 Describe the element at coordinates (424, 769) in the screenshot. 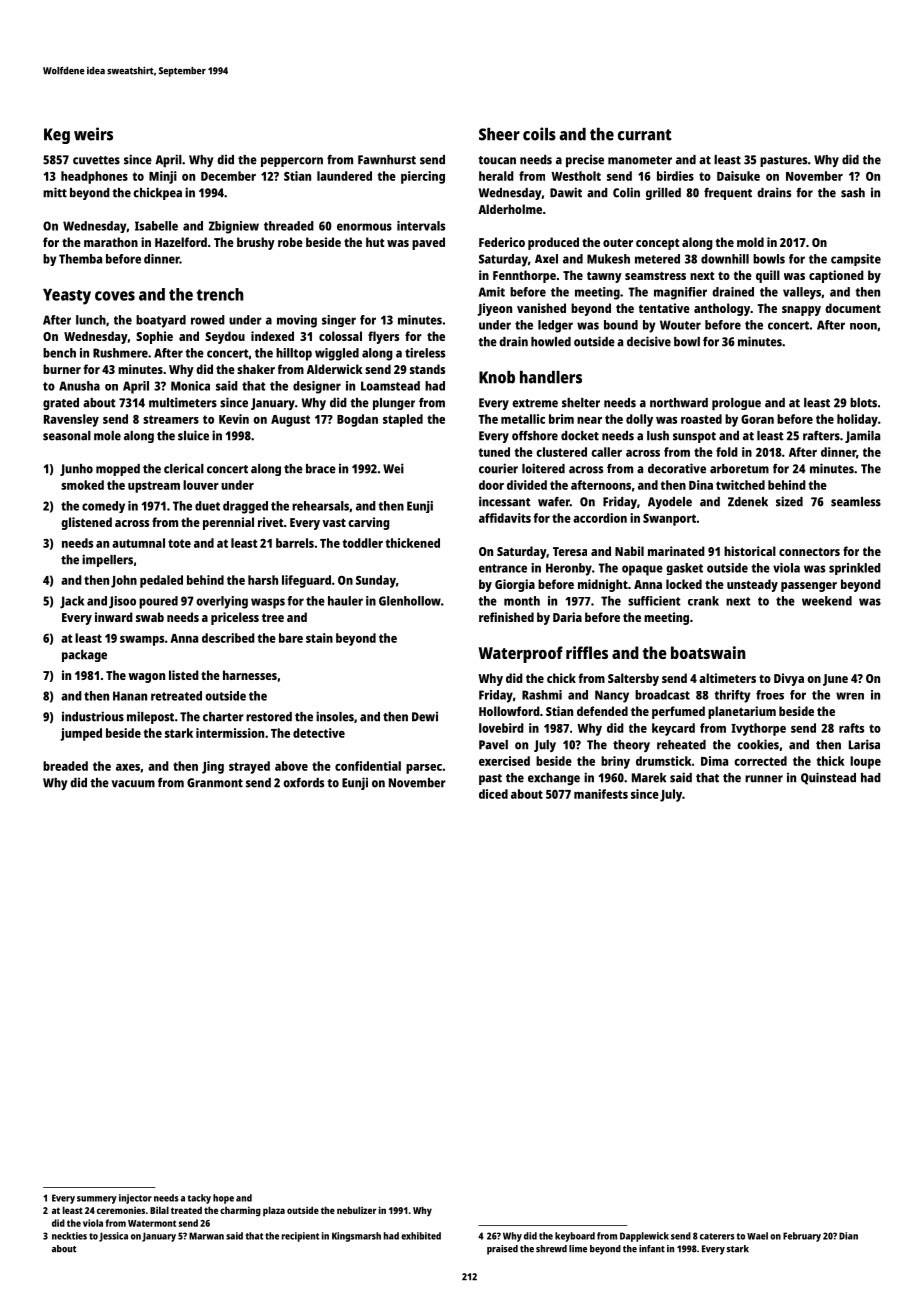

I see `parsec` at that location.
